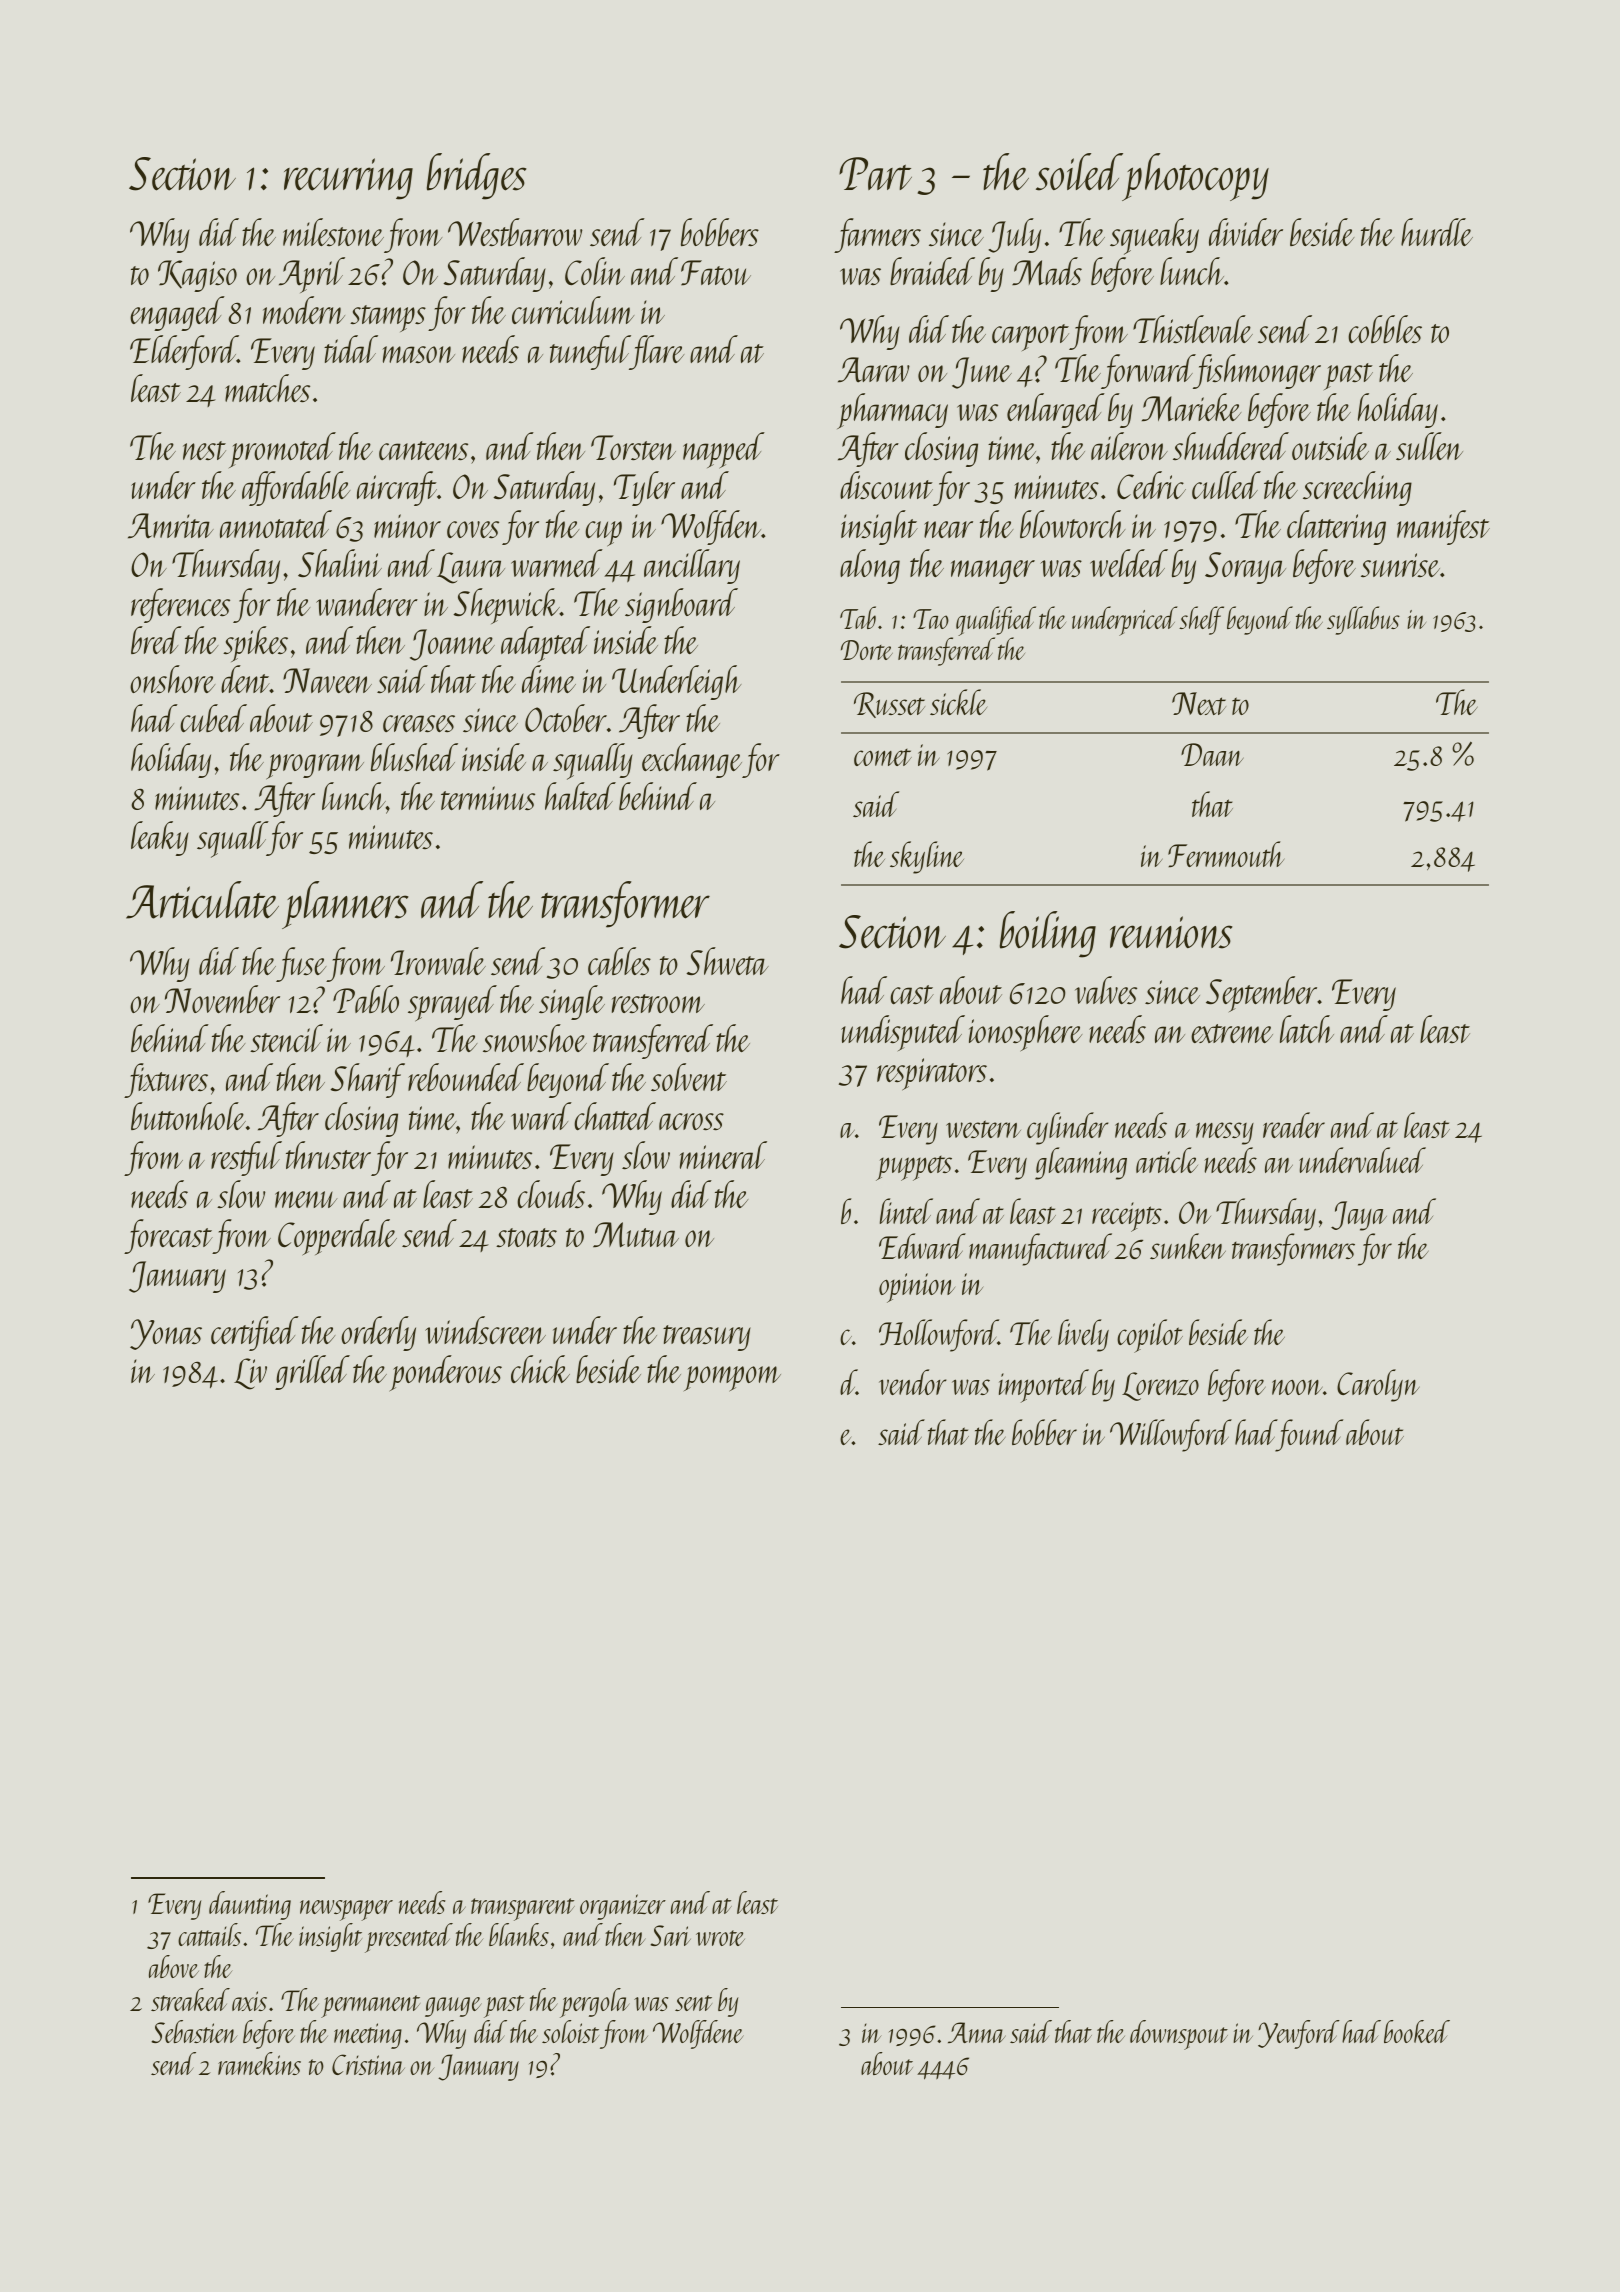 The height and width of the screenshot is (2292, 1620). I want to click on copilot, so click(1150, 1336).
